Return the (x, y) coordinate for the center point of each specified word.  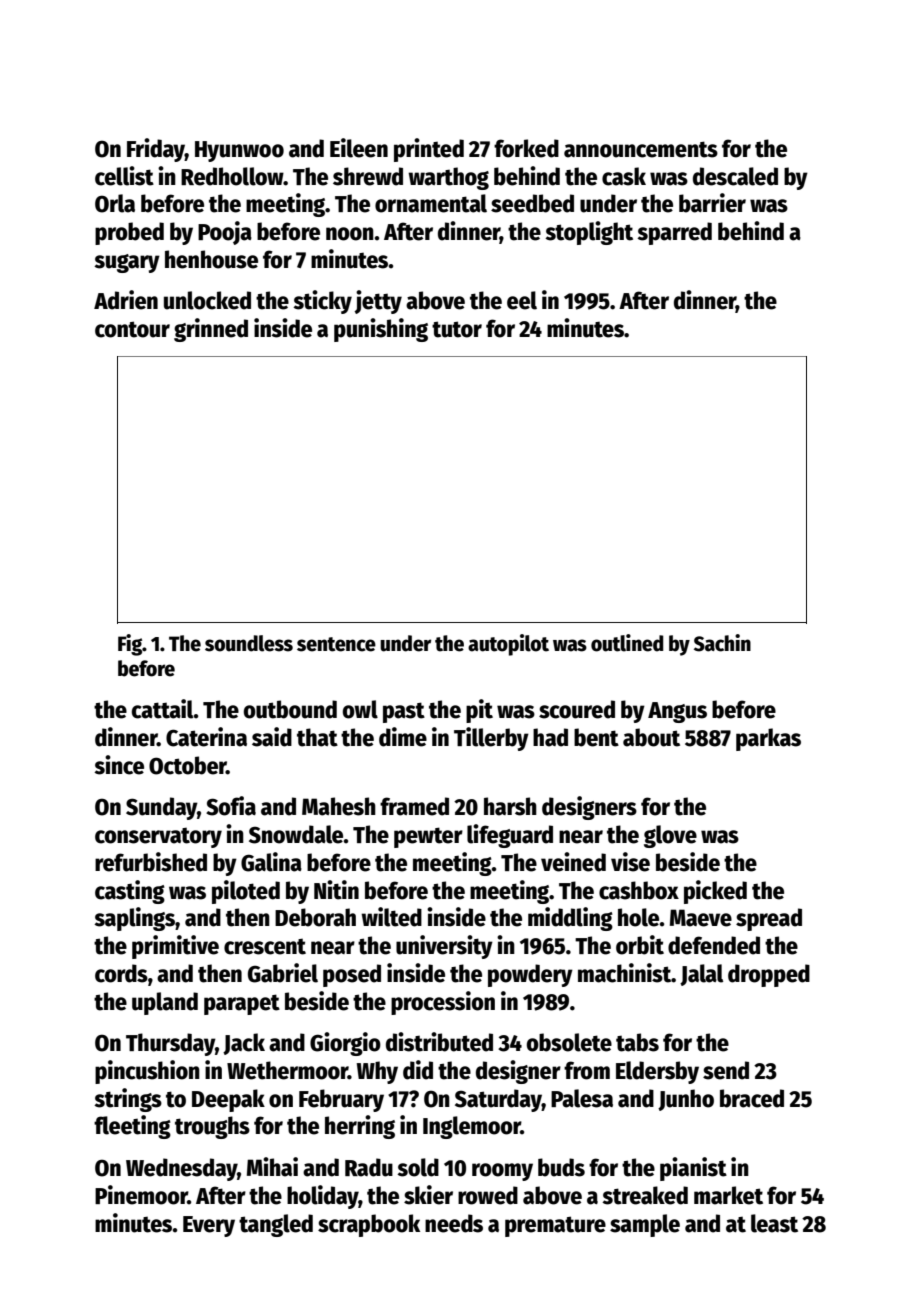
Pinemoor (141, 1195)
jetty (378, 302)
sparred (674, 233)
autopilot (508, 645)
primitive (175, 947)
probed (129, 233)
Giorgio (345, 1044)
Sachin (722, 643)
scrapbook (369, 1225)
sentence (336, 644)
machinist (625, 973)
